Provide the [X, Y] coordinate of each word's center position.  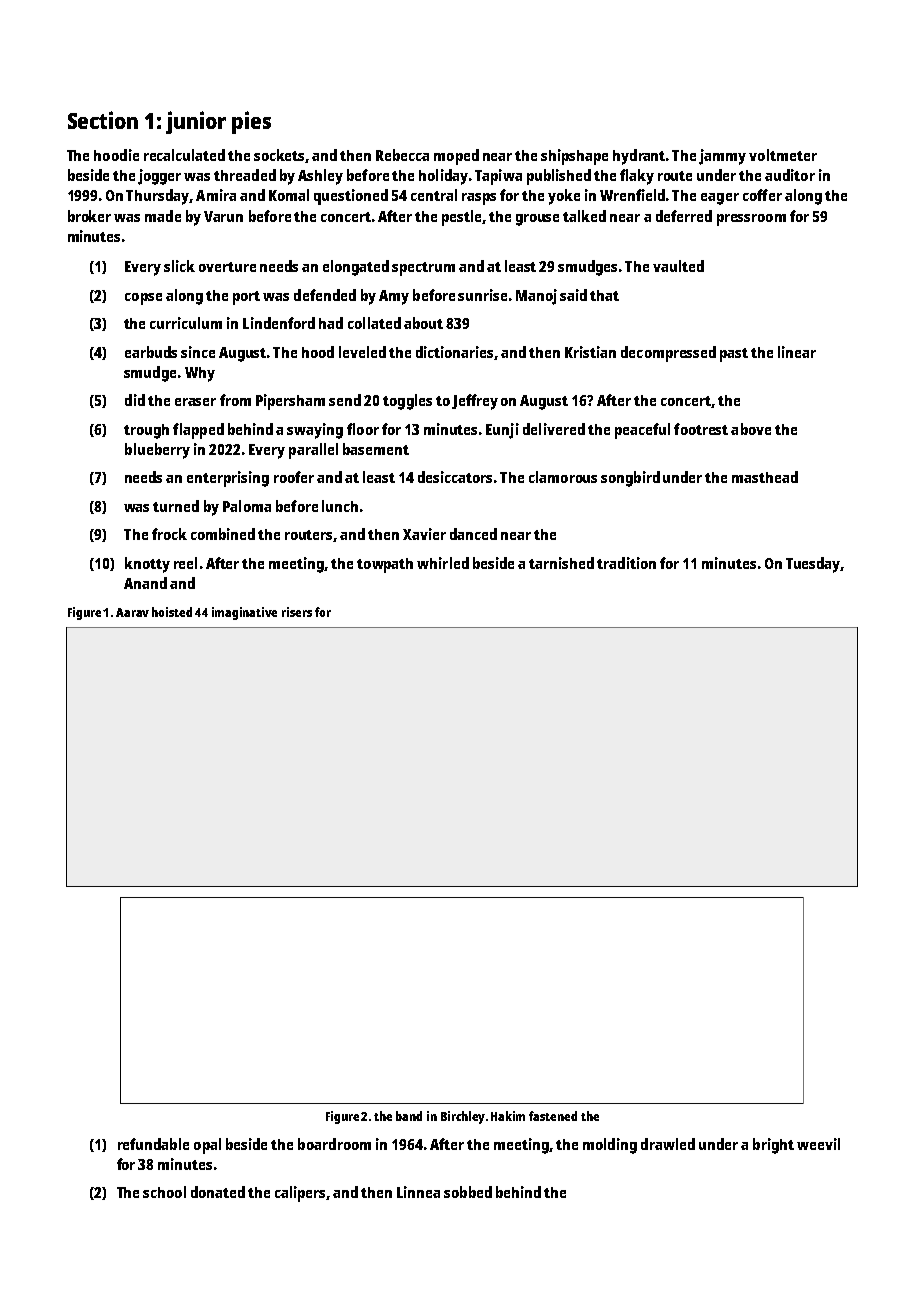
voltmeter [783, 155]
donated [218, 1192]
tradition [626, 563]
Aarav [132, 612]
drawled [668, 1144]
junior [196, 122]
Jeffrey [475, 402]
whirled [443, 563]
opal [207, 1146]
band [409, 1116]
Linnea [418, 1192]
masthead [765, 477]
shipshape [574, 157]
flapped [198, 431]
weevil [818, 1144]
